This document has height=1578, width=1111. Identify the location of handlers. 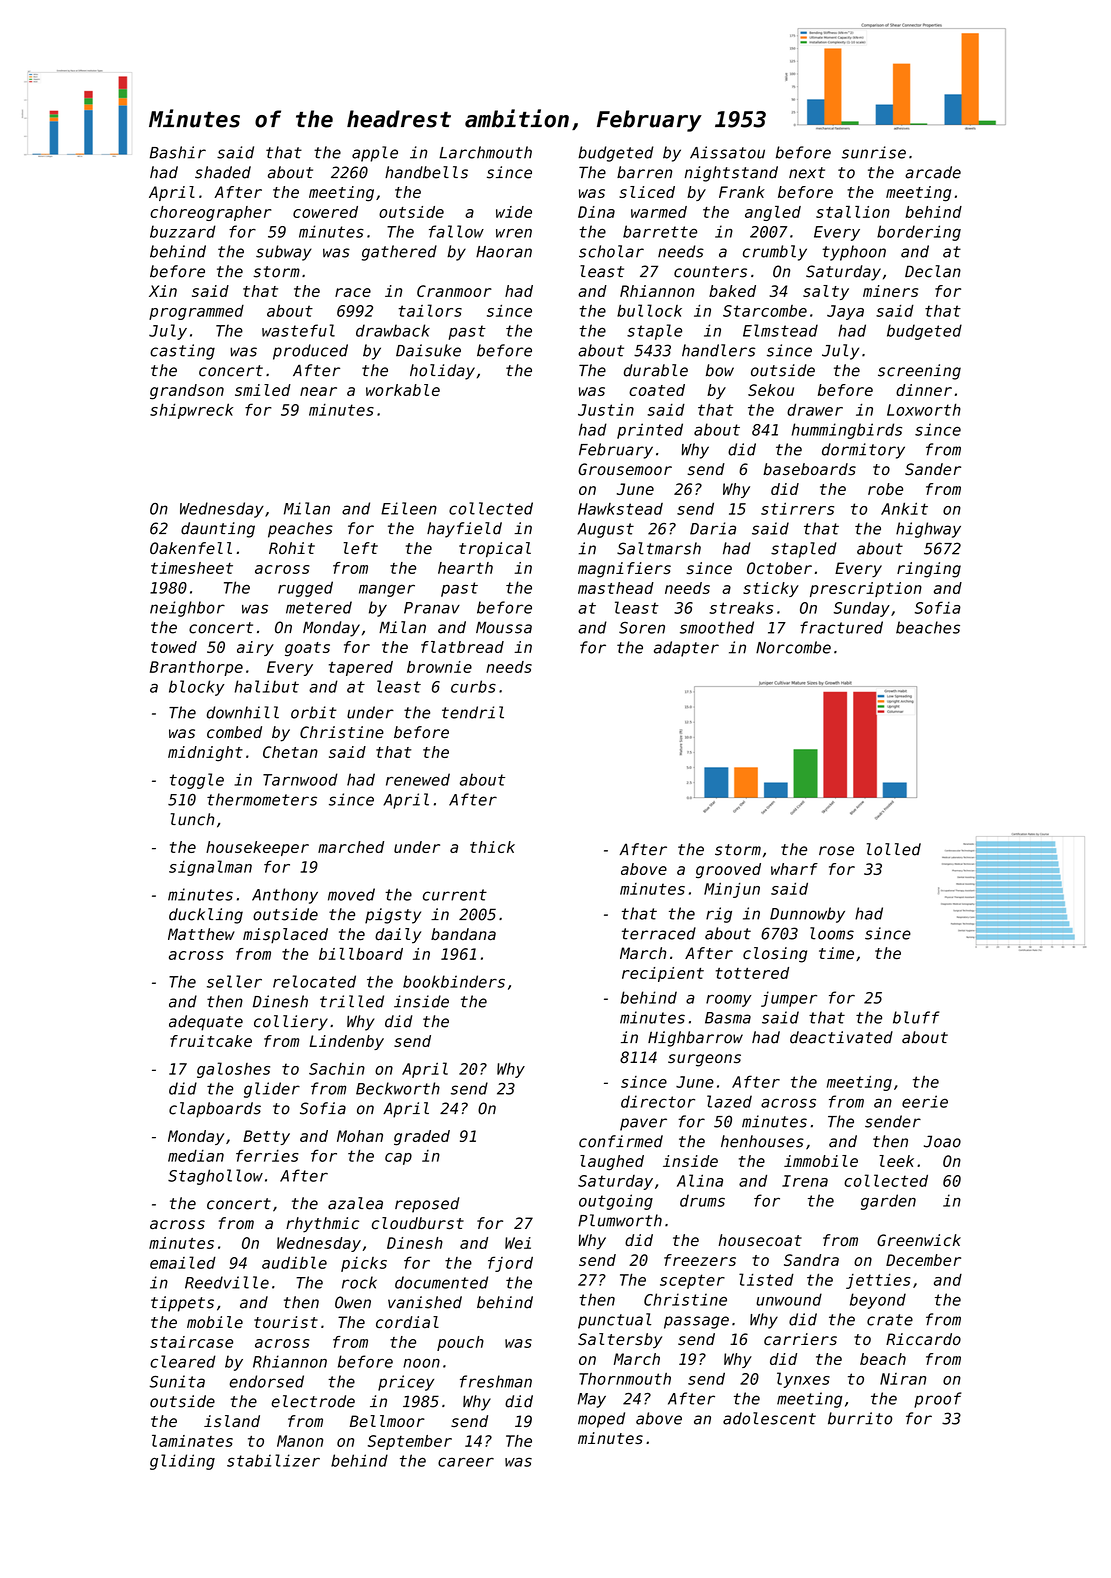
(718, 350).
